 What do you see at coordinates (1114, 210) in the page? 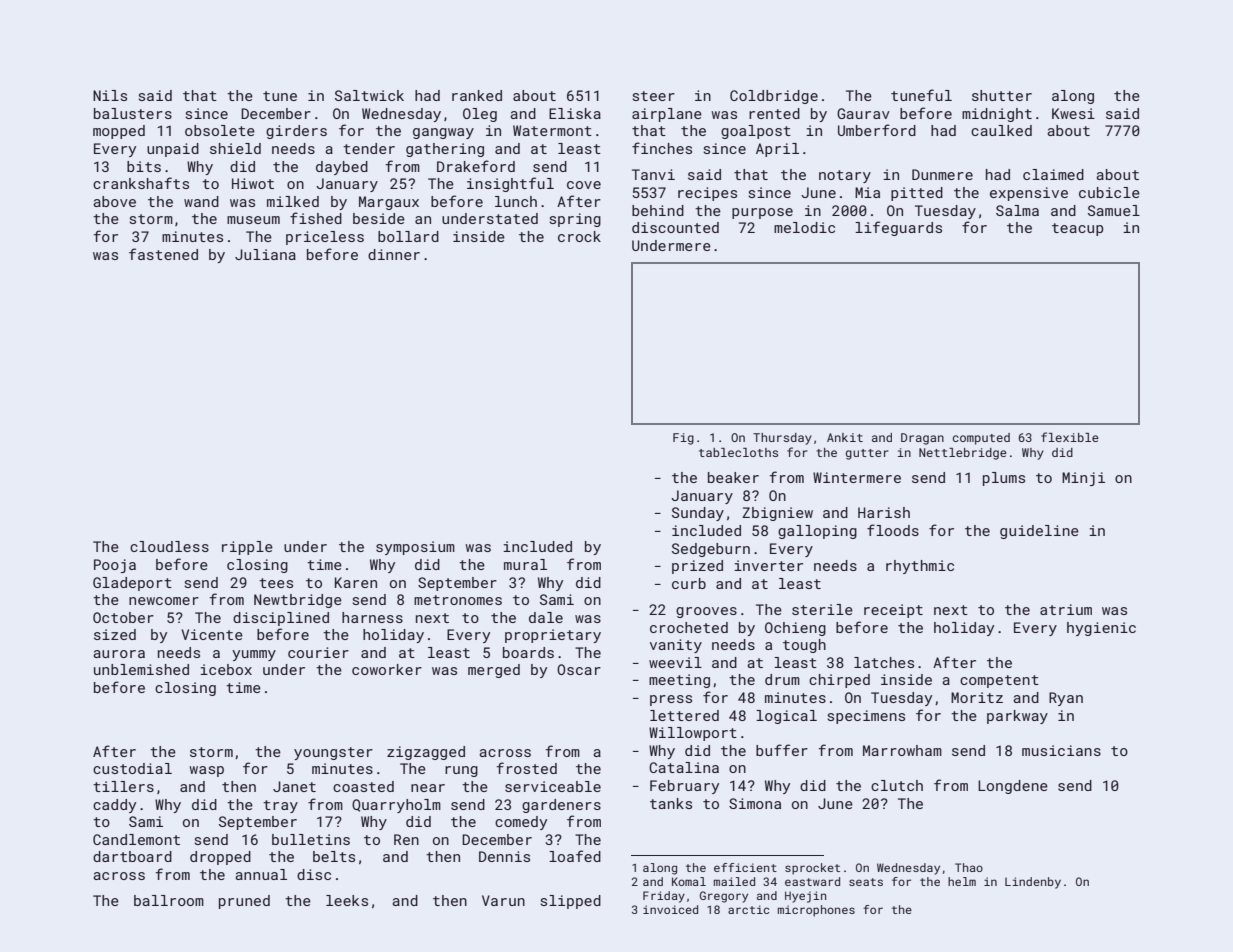
I see `Samuel` at bounding box center [1114, 210].
